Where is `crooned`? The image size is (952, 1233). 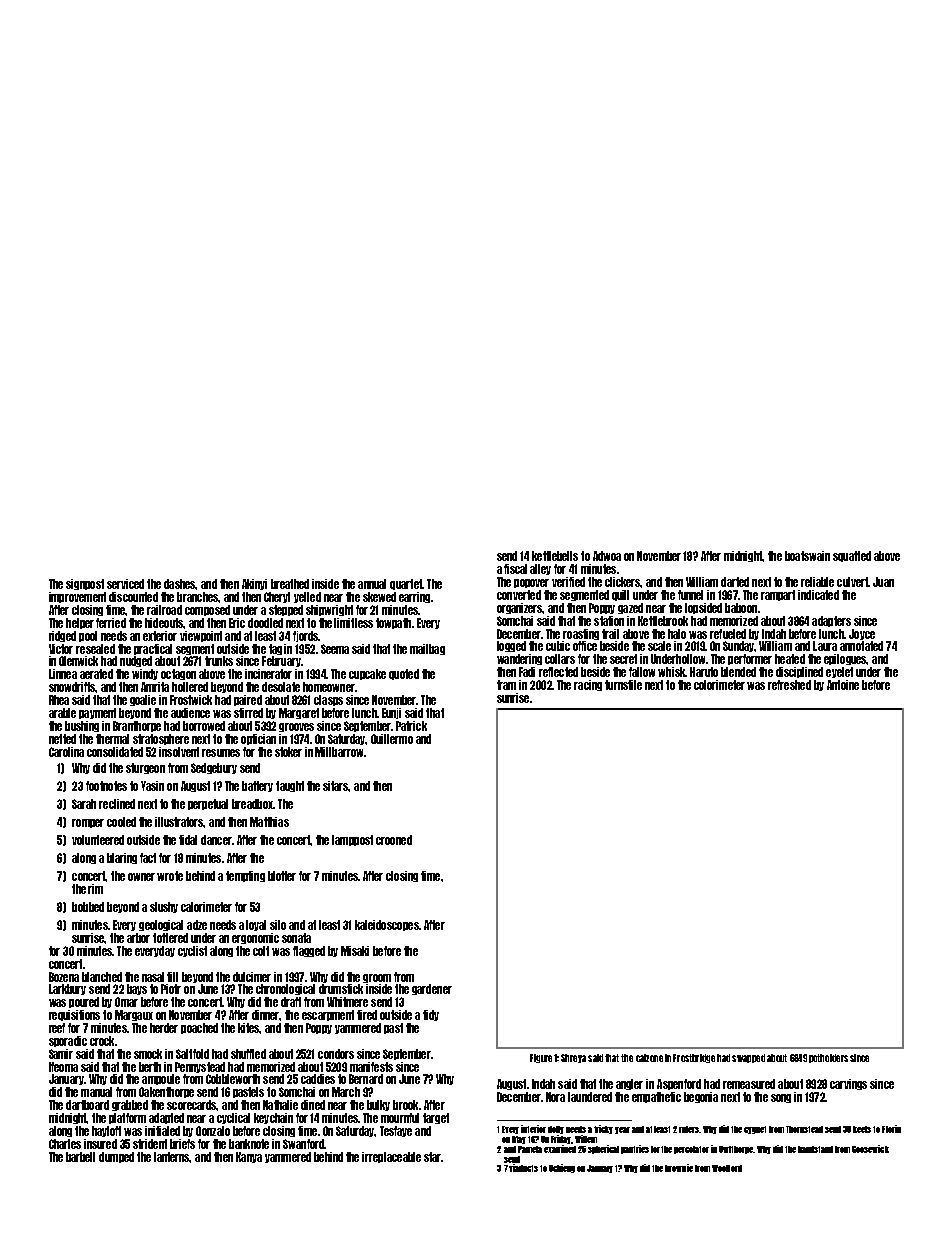
crooned is located at coordinates (394, 840).
